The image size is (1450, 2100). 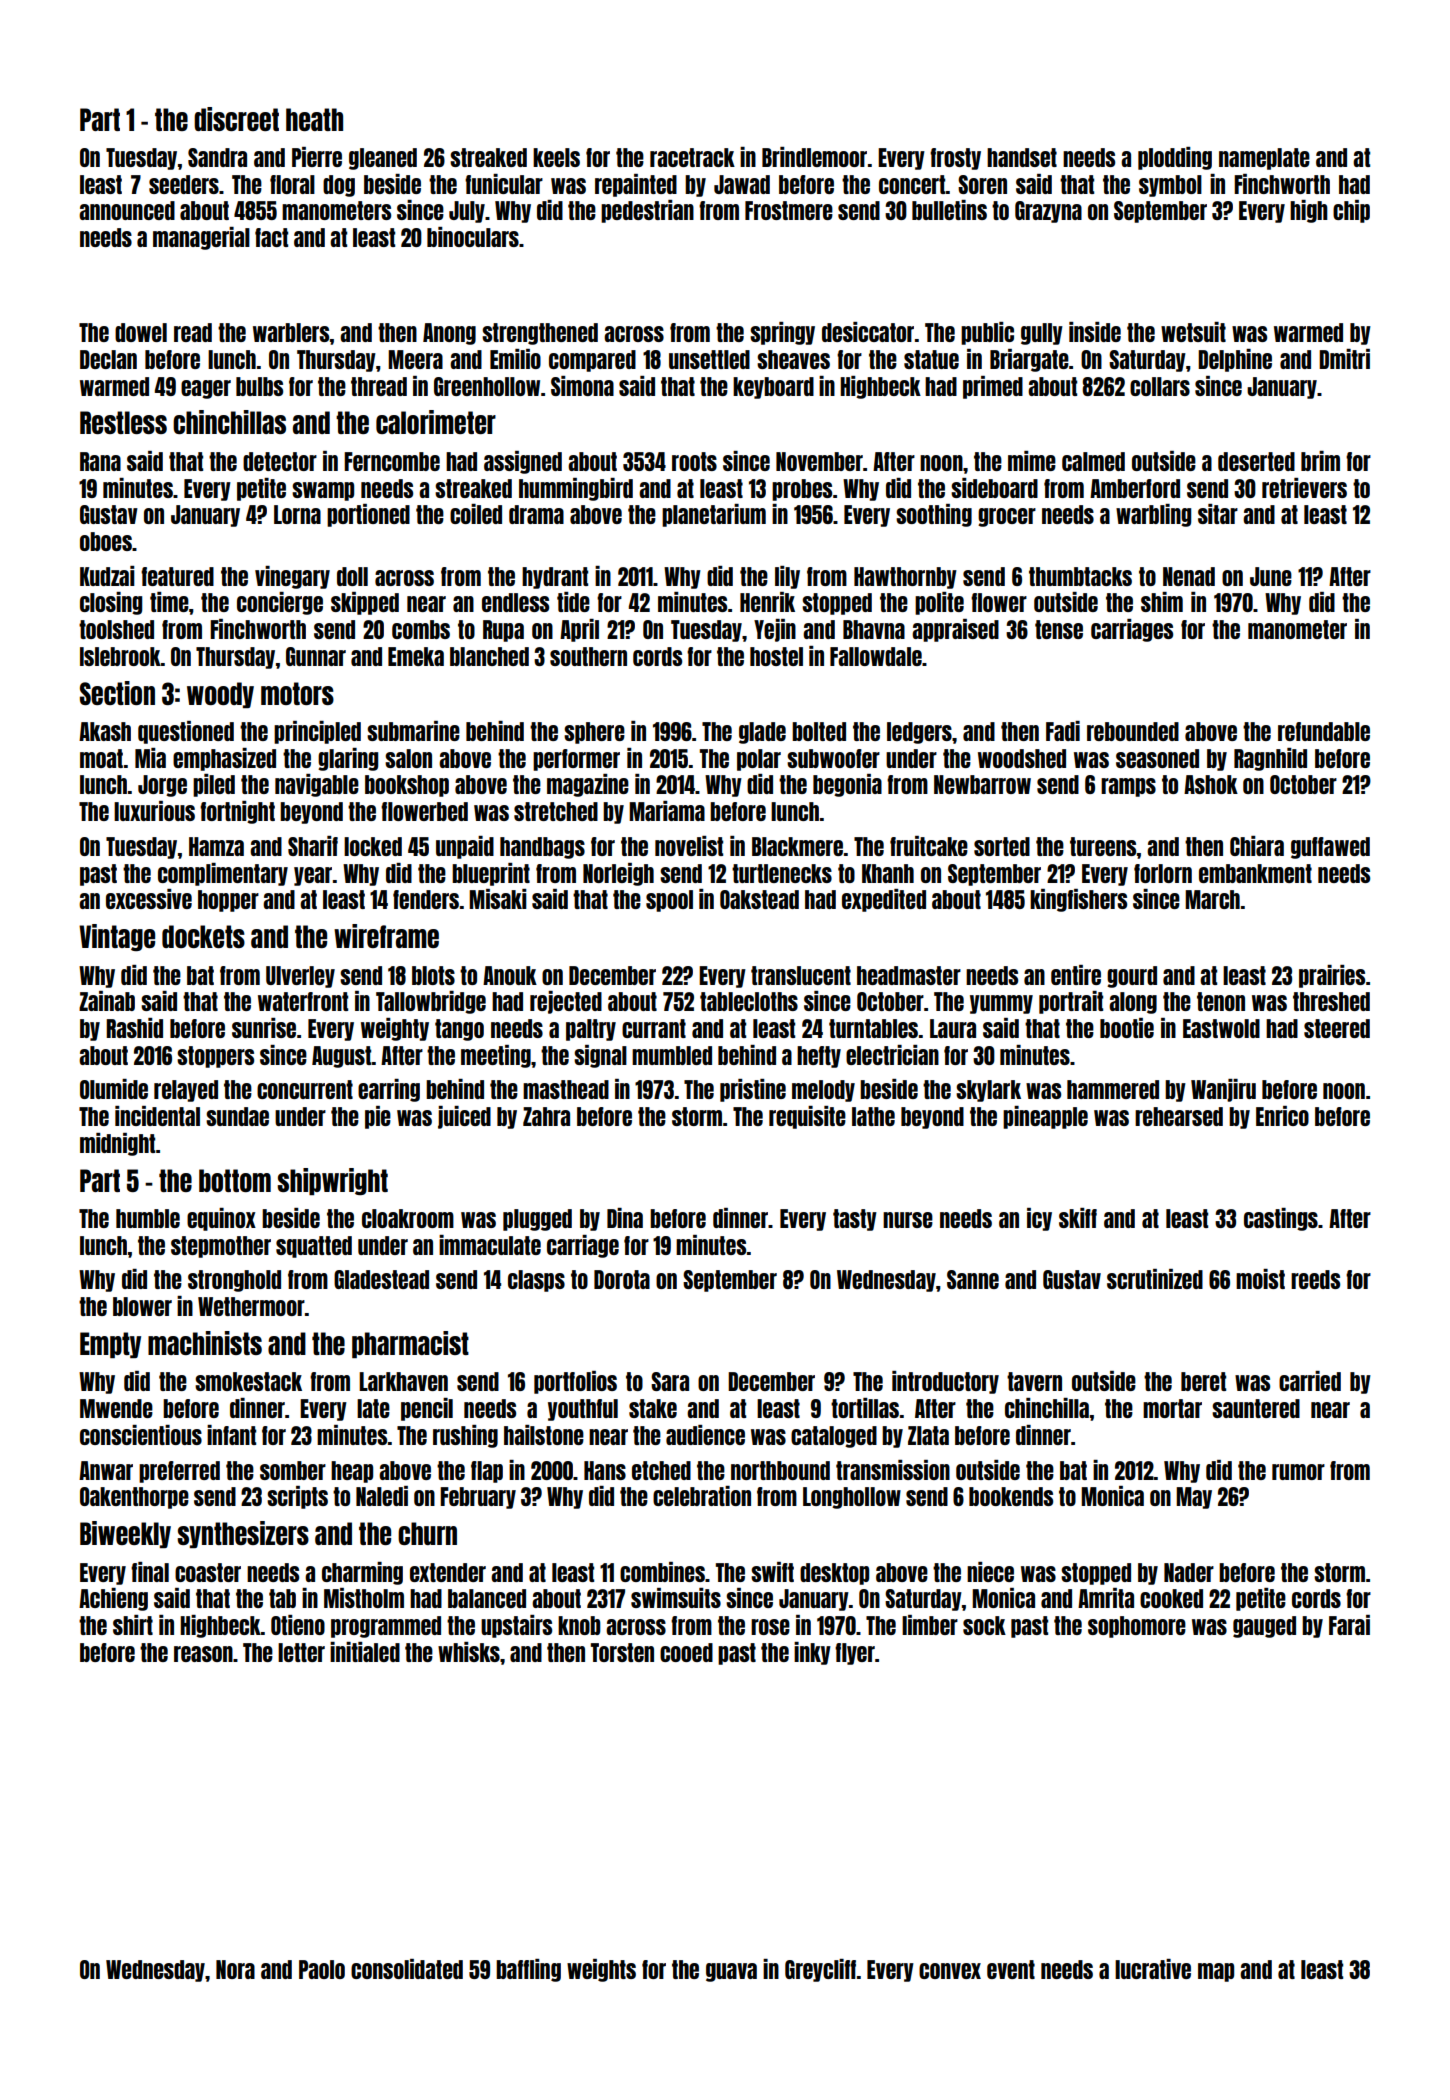 I want to click on tavern, so click(x=1034, y=1381).
